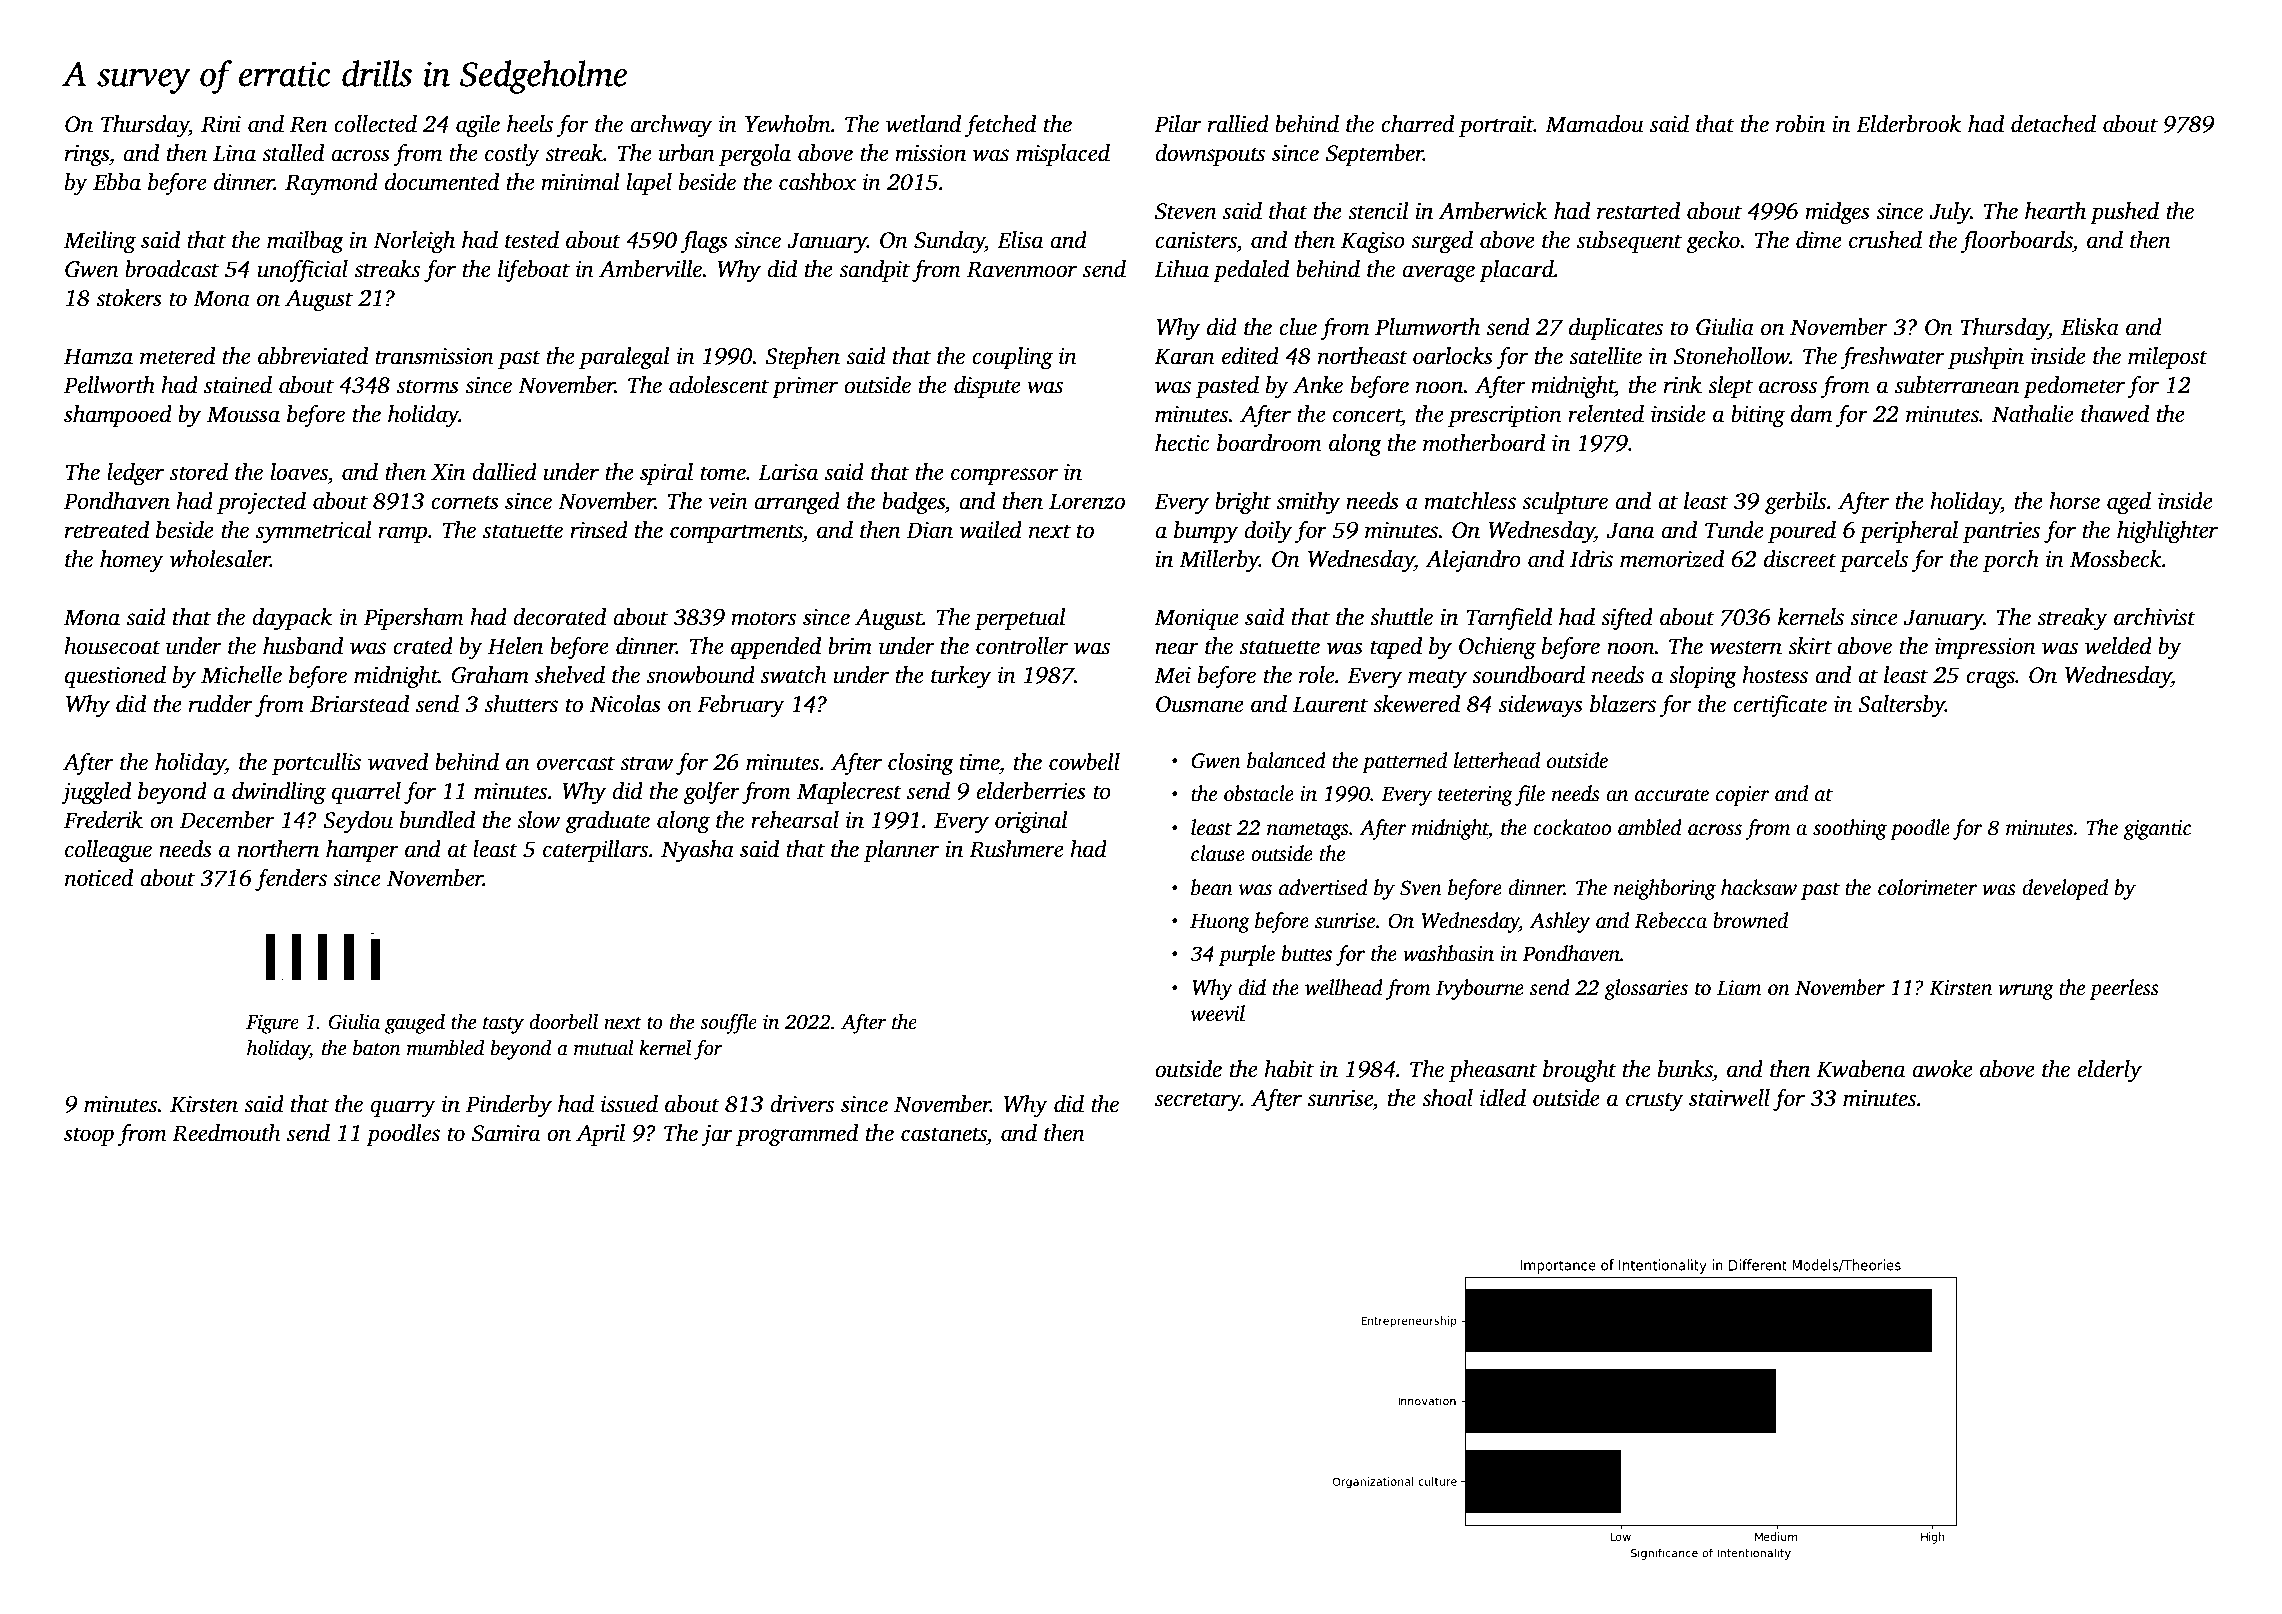  Describe the element at coordinates (795, 820) in the image. I see `rehearsal` at that location.
